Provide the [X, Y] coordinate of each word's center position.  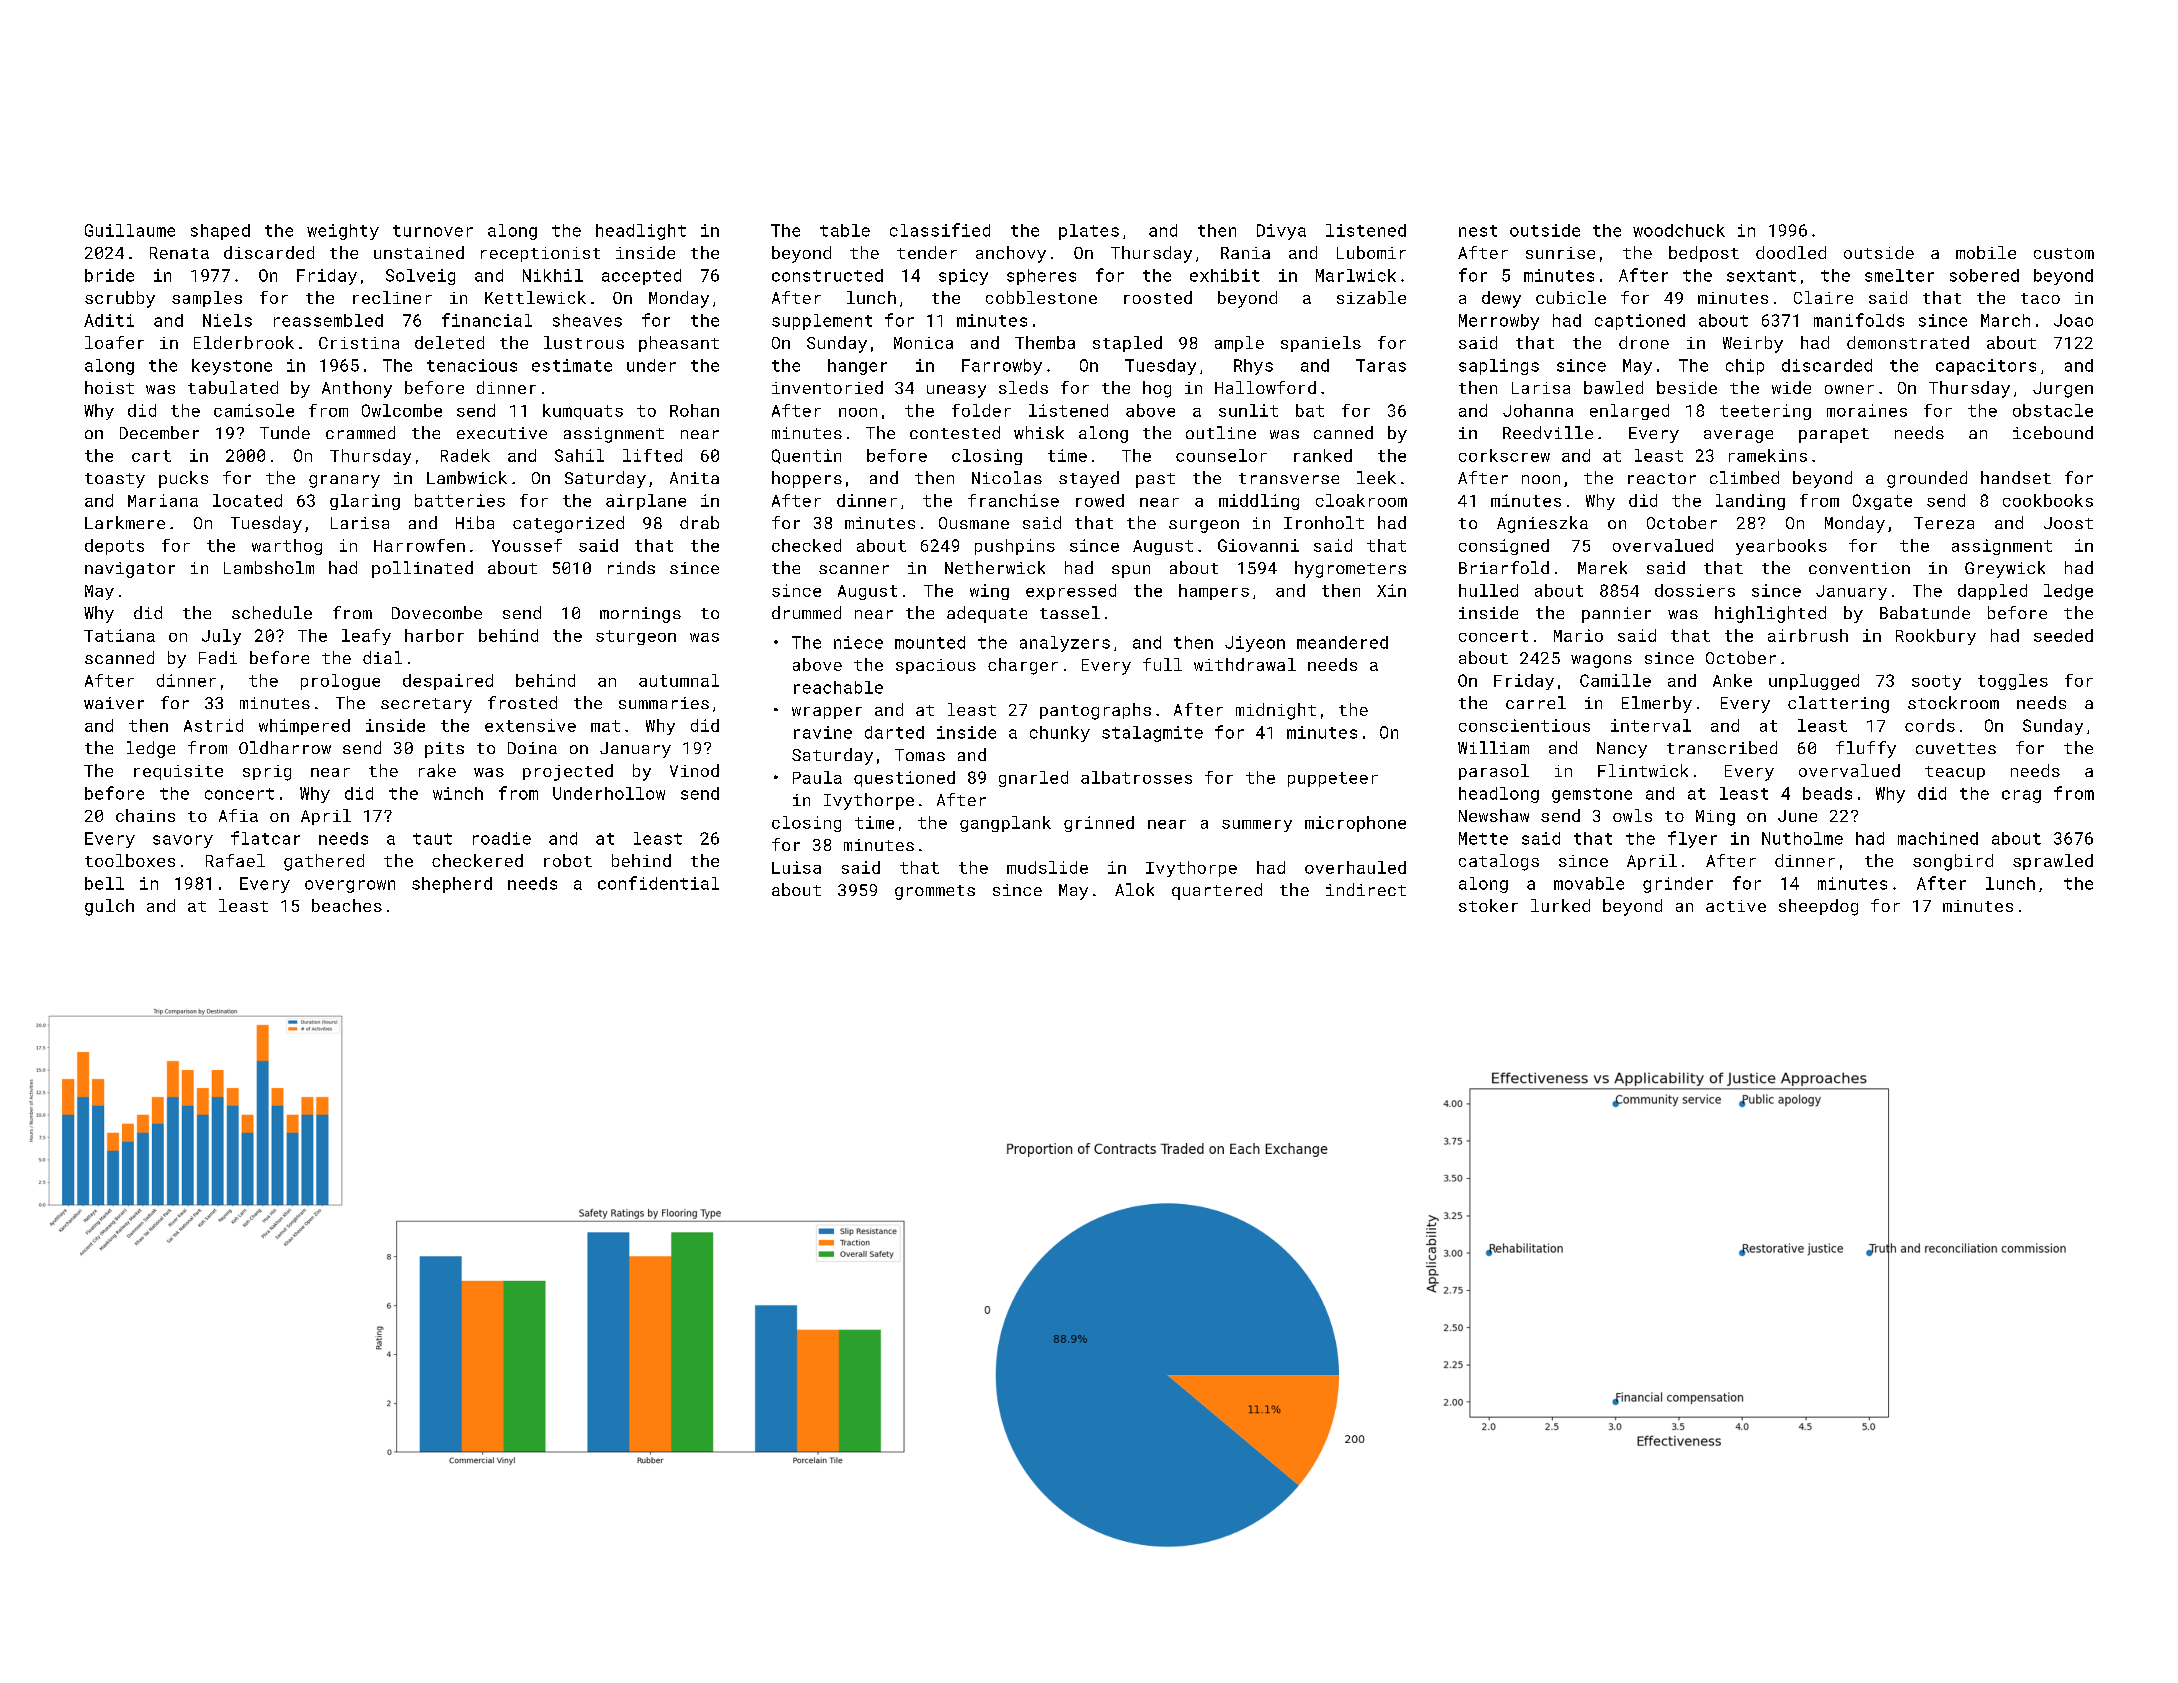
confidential [658, 883]
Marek [1602, 567]
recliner [392, 297]
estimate [572, 365]
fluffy [1866, 749]
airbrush [1808, 635]
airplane [646, 502]
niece [858, 642]
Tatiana [119, 635]
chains [145, 815]
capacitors [1986, 367]
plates [1089, 232]
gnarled [1033, 779]
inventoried [827, 387]
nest [1478, 231]
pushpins [1015, 547]
